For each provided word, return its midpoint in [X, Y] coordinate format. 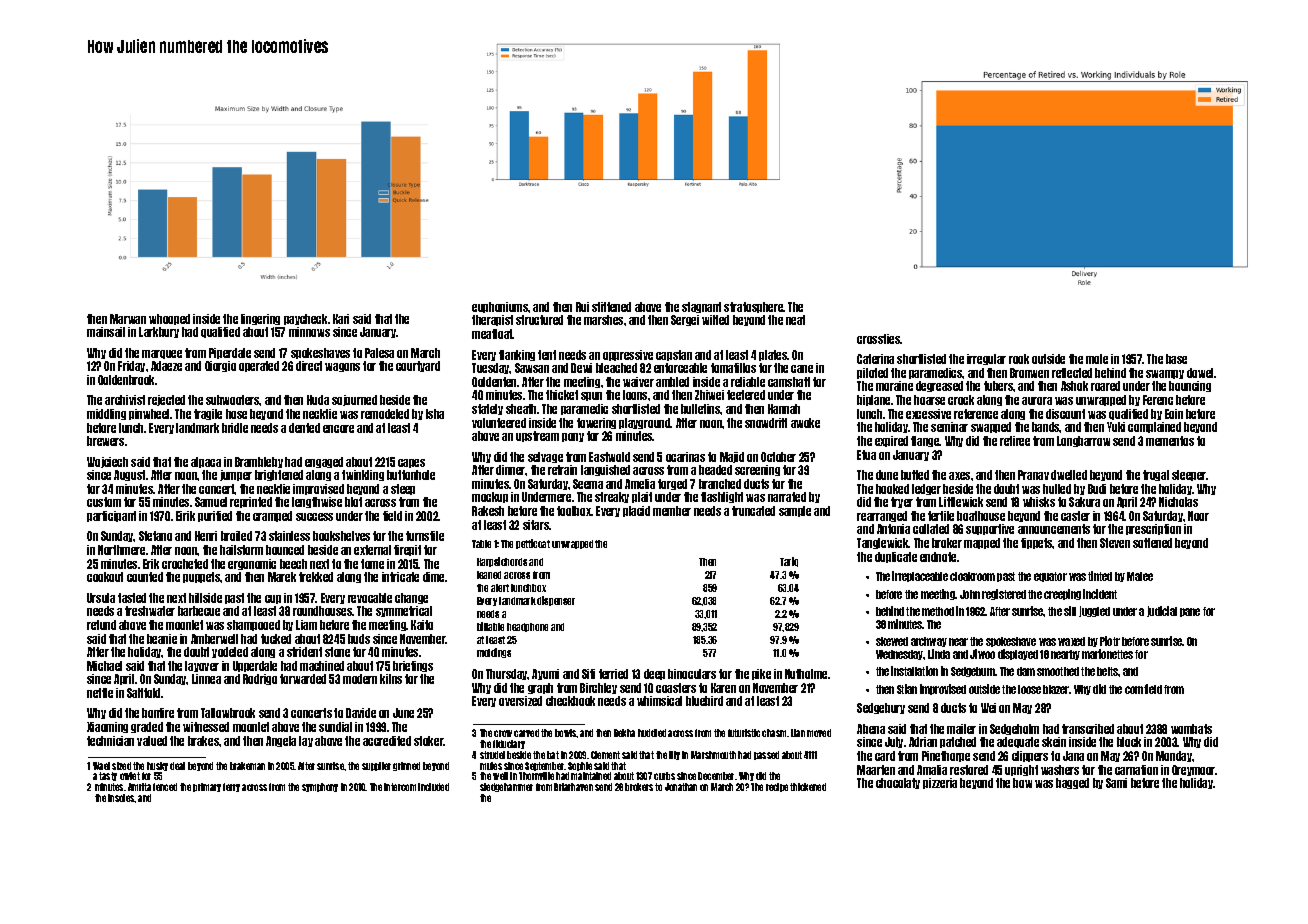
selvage [545, 457]
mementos [1170, 441]
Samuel [211, 502]
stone [337, 652]
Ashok [1074, 386]
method [938, 611]
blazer [1056, 689]
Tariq [789, 562]
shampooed [253, 625]
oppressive [628, 355]
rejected [166, 400]
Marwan [128, 319]
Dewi [581, 368]
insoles [121, 798]
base [1176, 359]
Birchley [598, 688]
